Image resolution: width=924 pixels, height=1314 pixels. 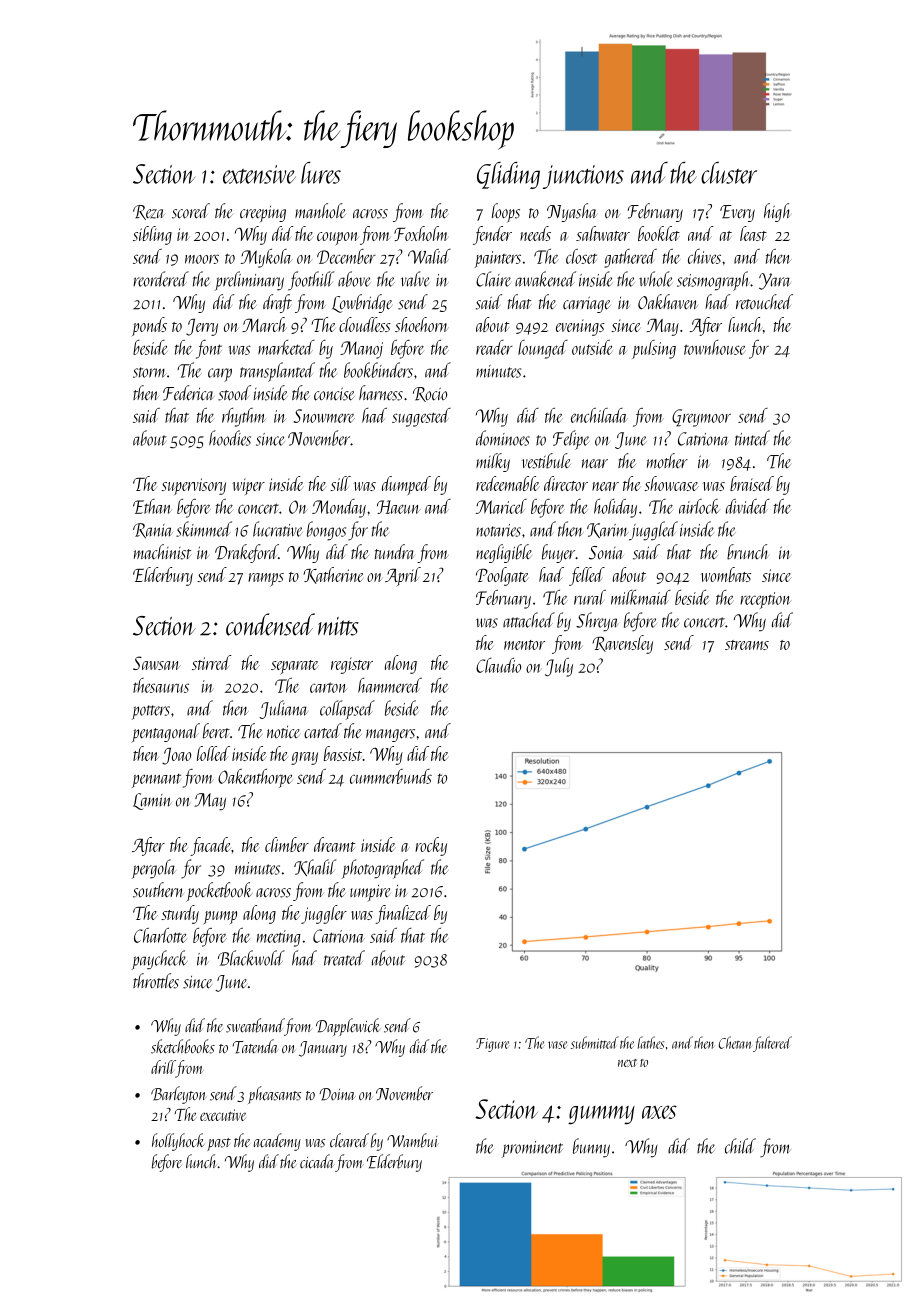 What do you see at coordinates (403, 914) in the image?
I see `finalized` at bounding box center [403, 914].
